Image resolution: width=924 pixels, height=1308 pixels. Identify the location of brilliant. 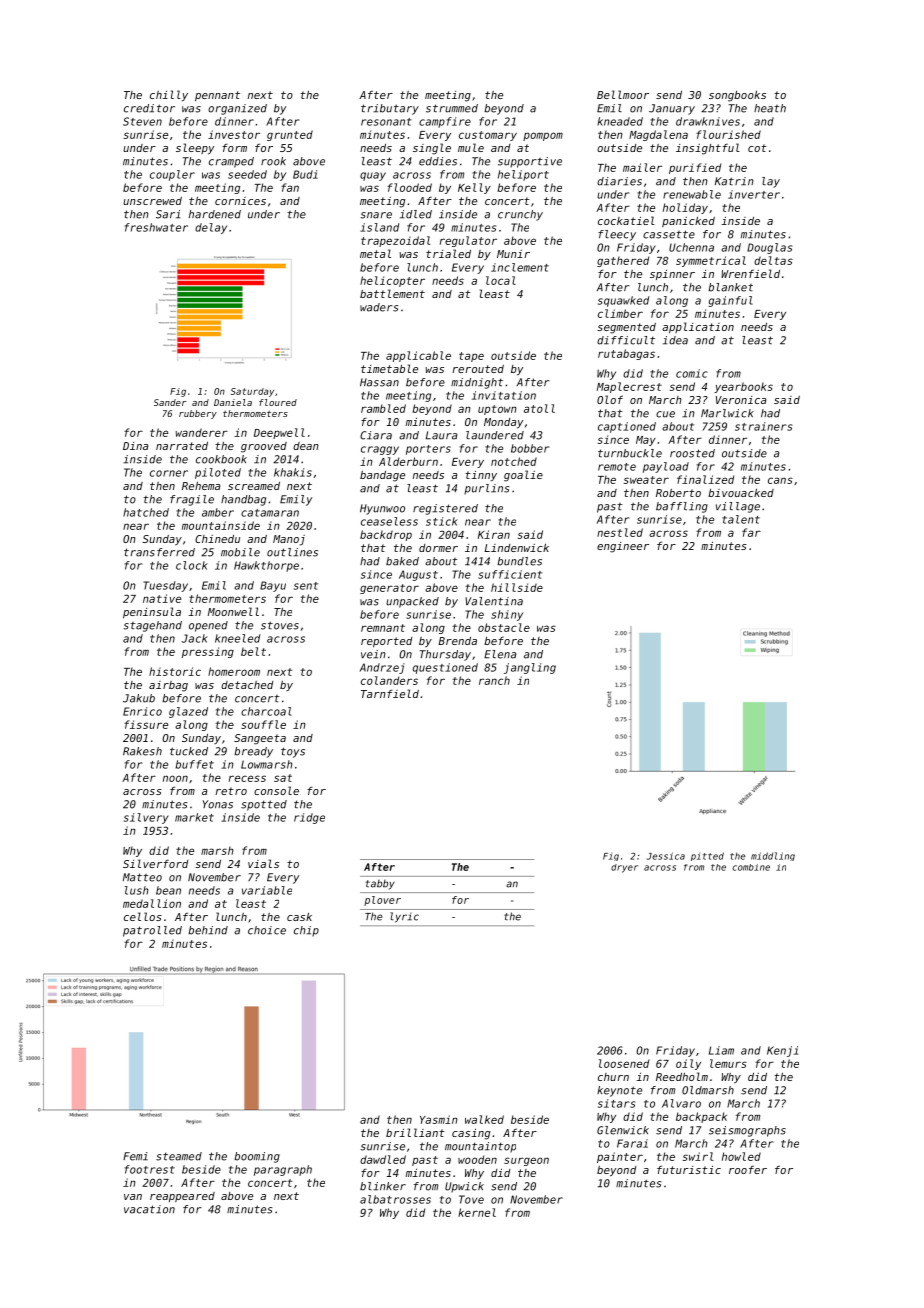
(415, 1132).
